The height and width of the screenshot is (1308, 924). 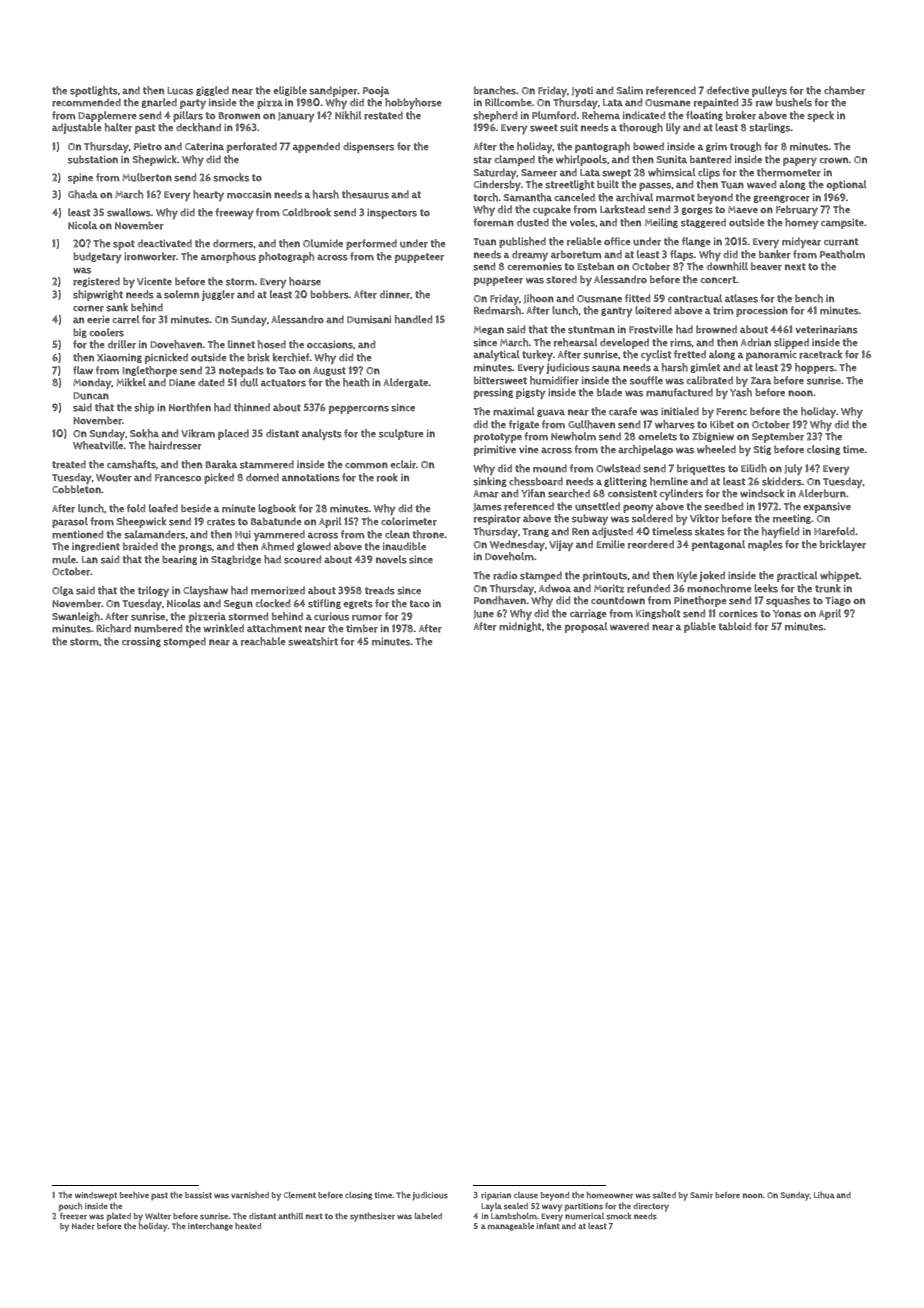 What do you see at coordinates (787, 614) in the screenshot?
I see `Yonas` at bounding box center [787, 614].
